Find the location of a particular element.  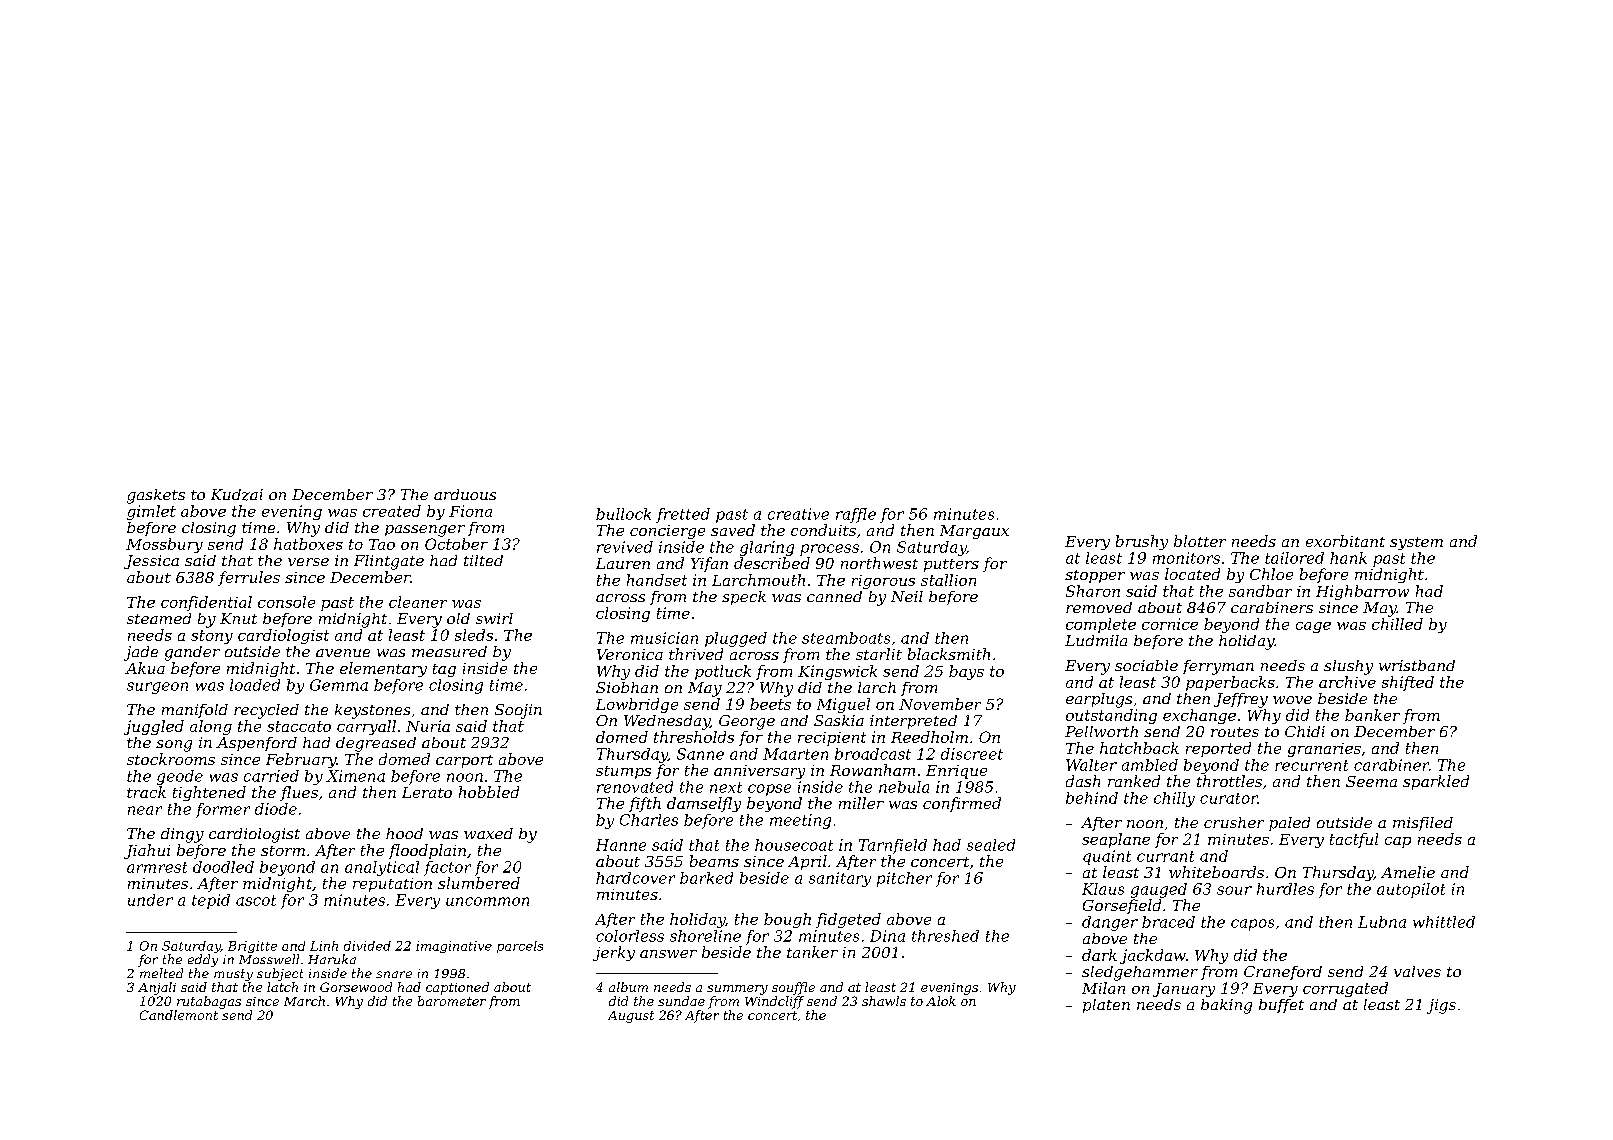

system is located at coordinates (1416, 543).
